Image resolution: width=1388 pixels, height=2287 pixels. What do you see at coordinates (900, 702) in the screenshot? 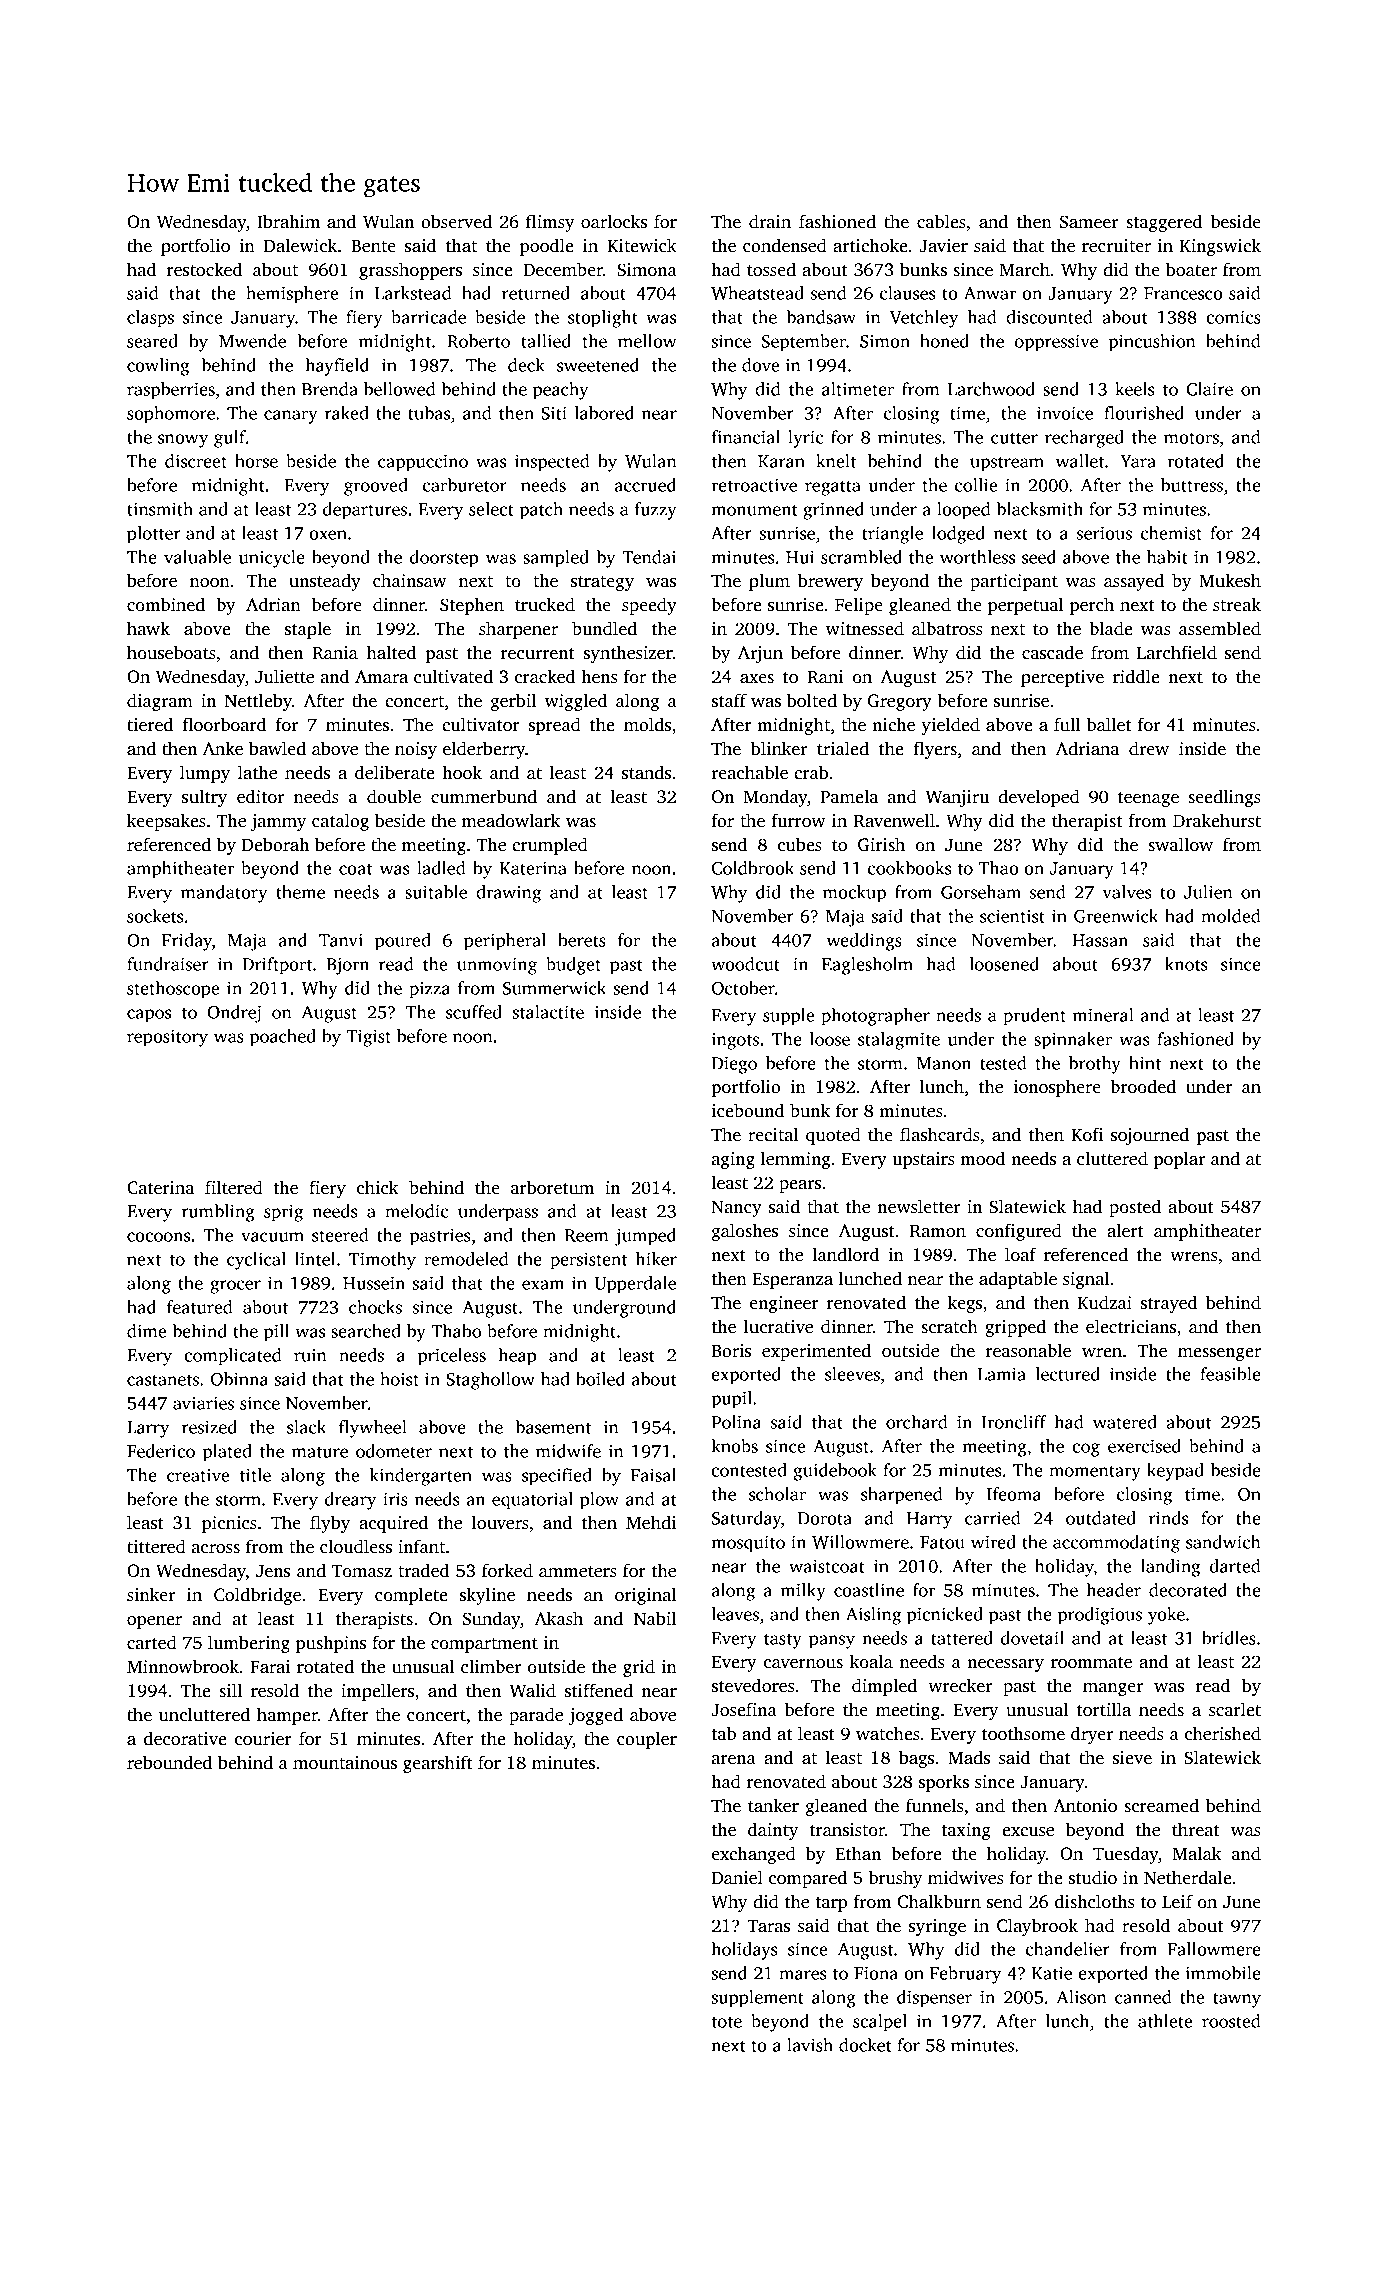
I see `Gregory` at bounding box center [900, 702].
